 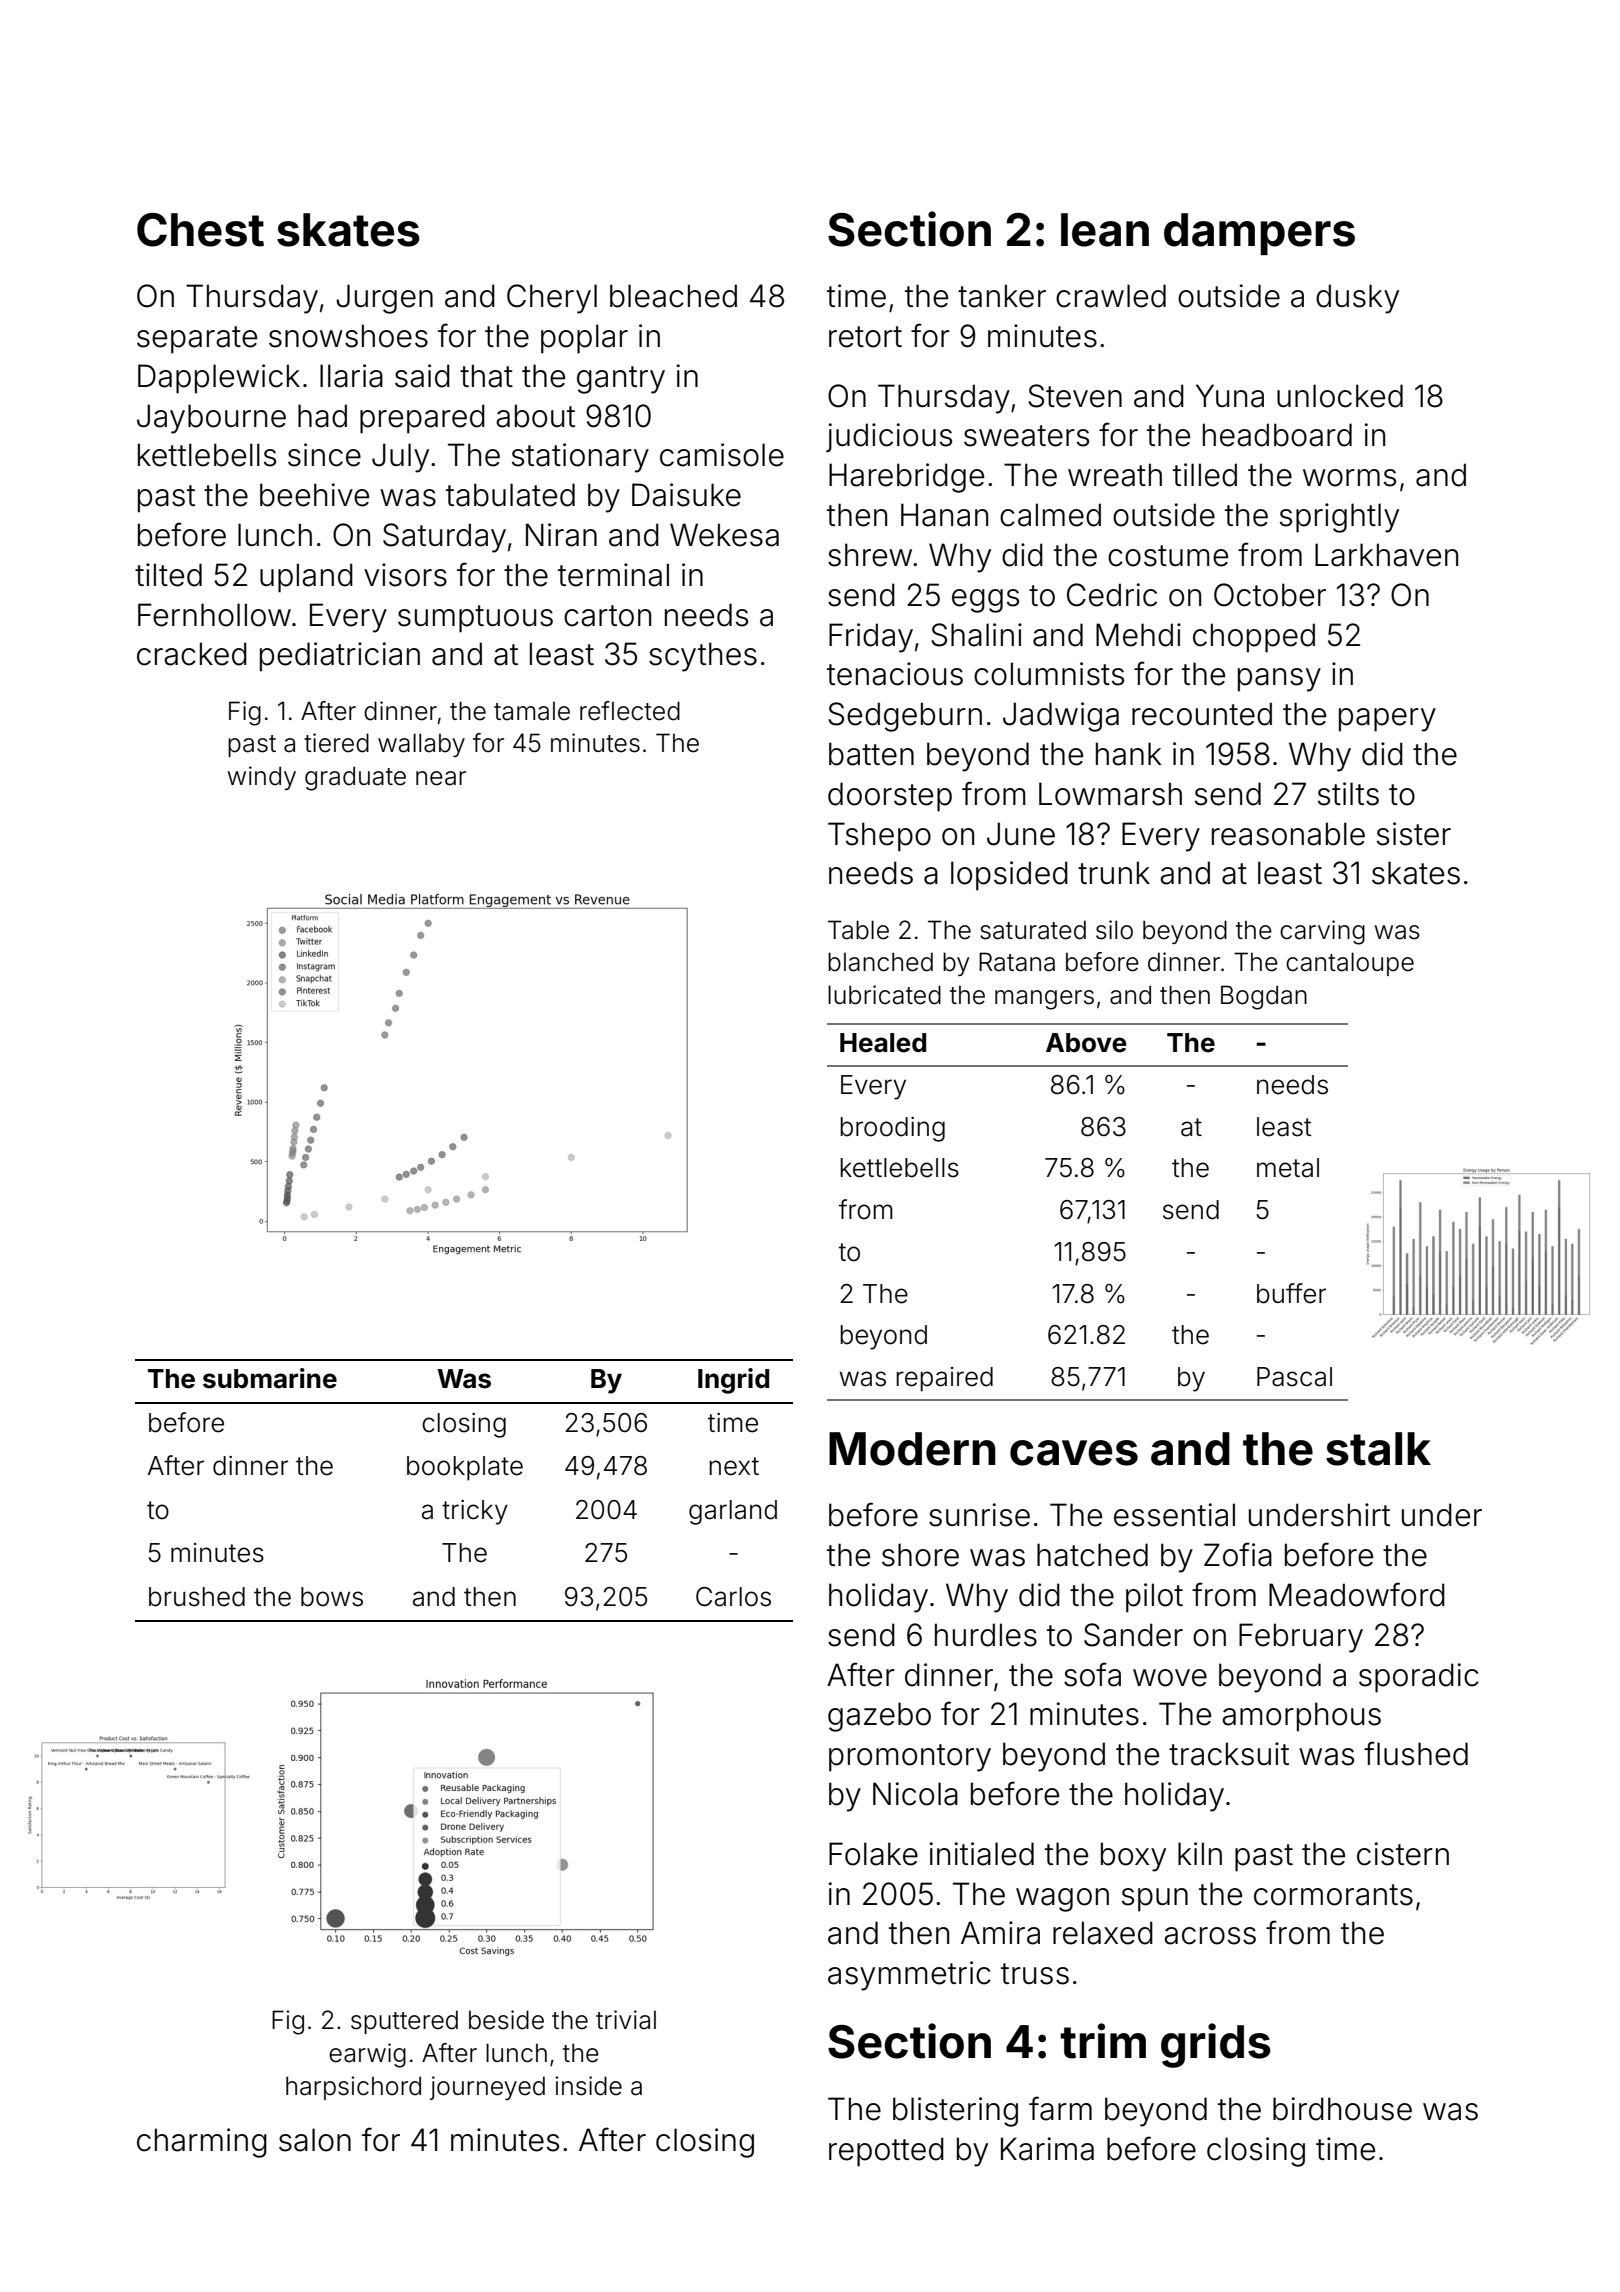 I want to click on shrew, so click(x=870, y=555).
